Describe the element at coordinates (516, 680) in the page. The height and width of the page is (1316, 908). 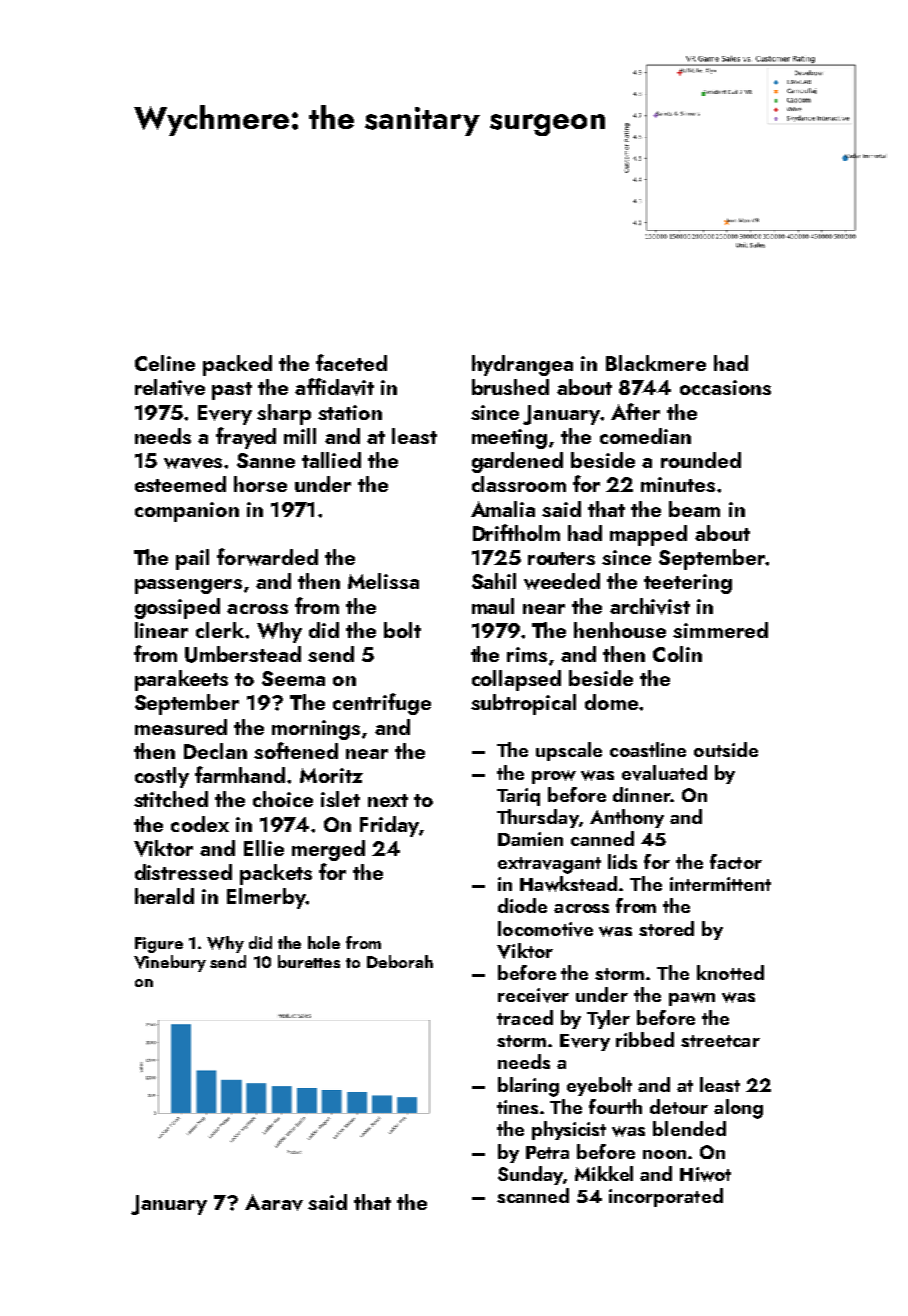
I see `collapsed` at that location.
